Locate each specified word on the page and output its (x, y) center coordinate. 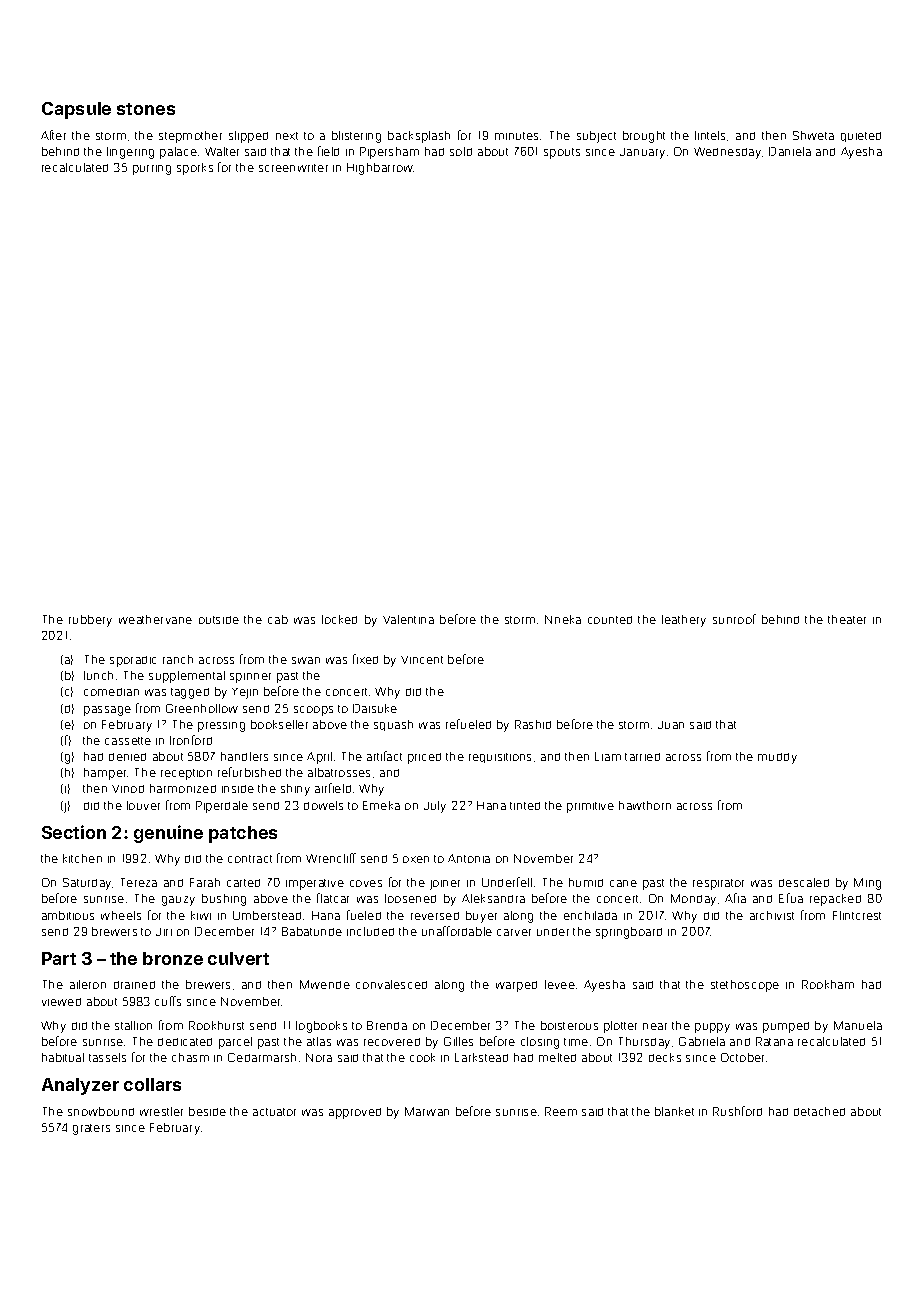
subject (596, 137)
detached (819, 1111)
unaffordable (457, 931)
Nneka (563, 619)
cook (422, 1057)
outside (219, 620)
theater (847, 619)
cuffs (168, 1001)
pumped (786, 1027)
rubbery (90, 621)
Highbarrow (380, 169)
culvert (238, 958)
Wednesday (727, 153)
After (53, 135)
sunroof (734, 619)
